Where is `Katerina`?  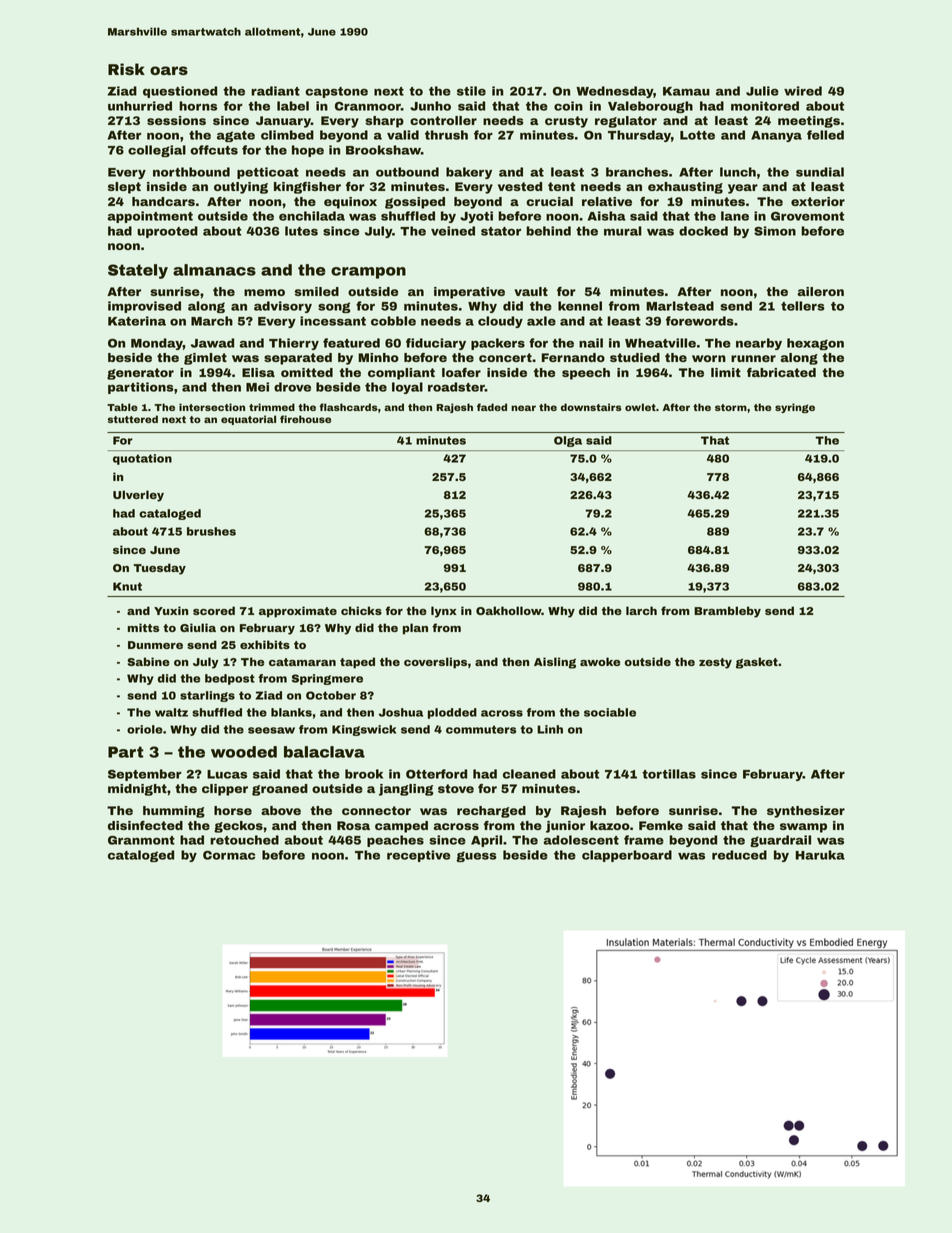
Katerina is located at coordinates (137, 321).
